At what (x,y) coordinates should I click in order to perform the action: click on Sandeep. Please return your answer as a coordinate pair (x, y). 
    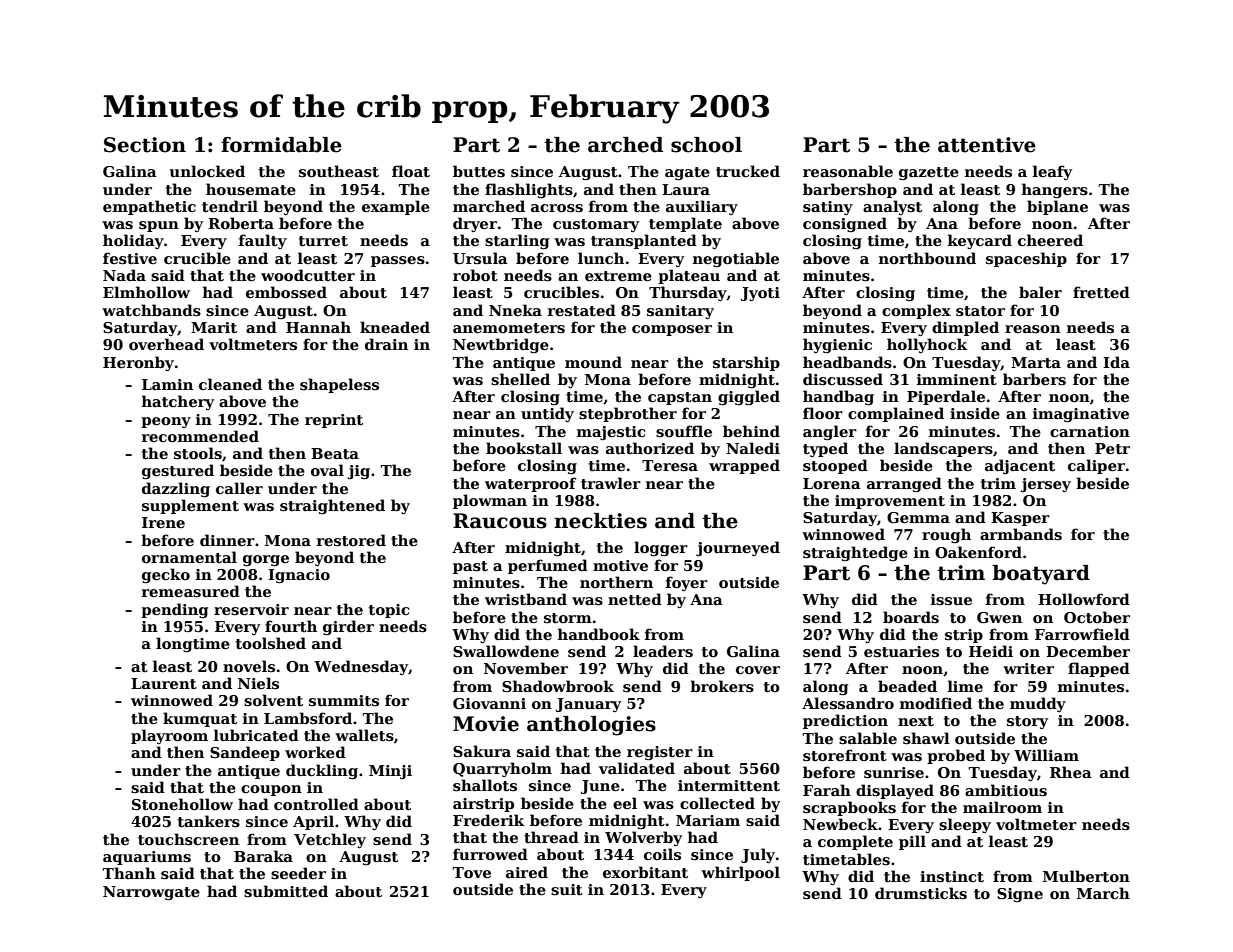
    Looking at the image, I should click on (245, 753).
